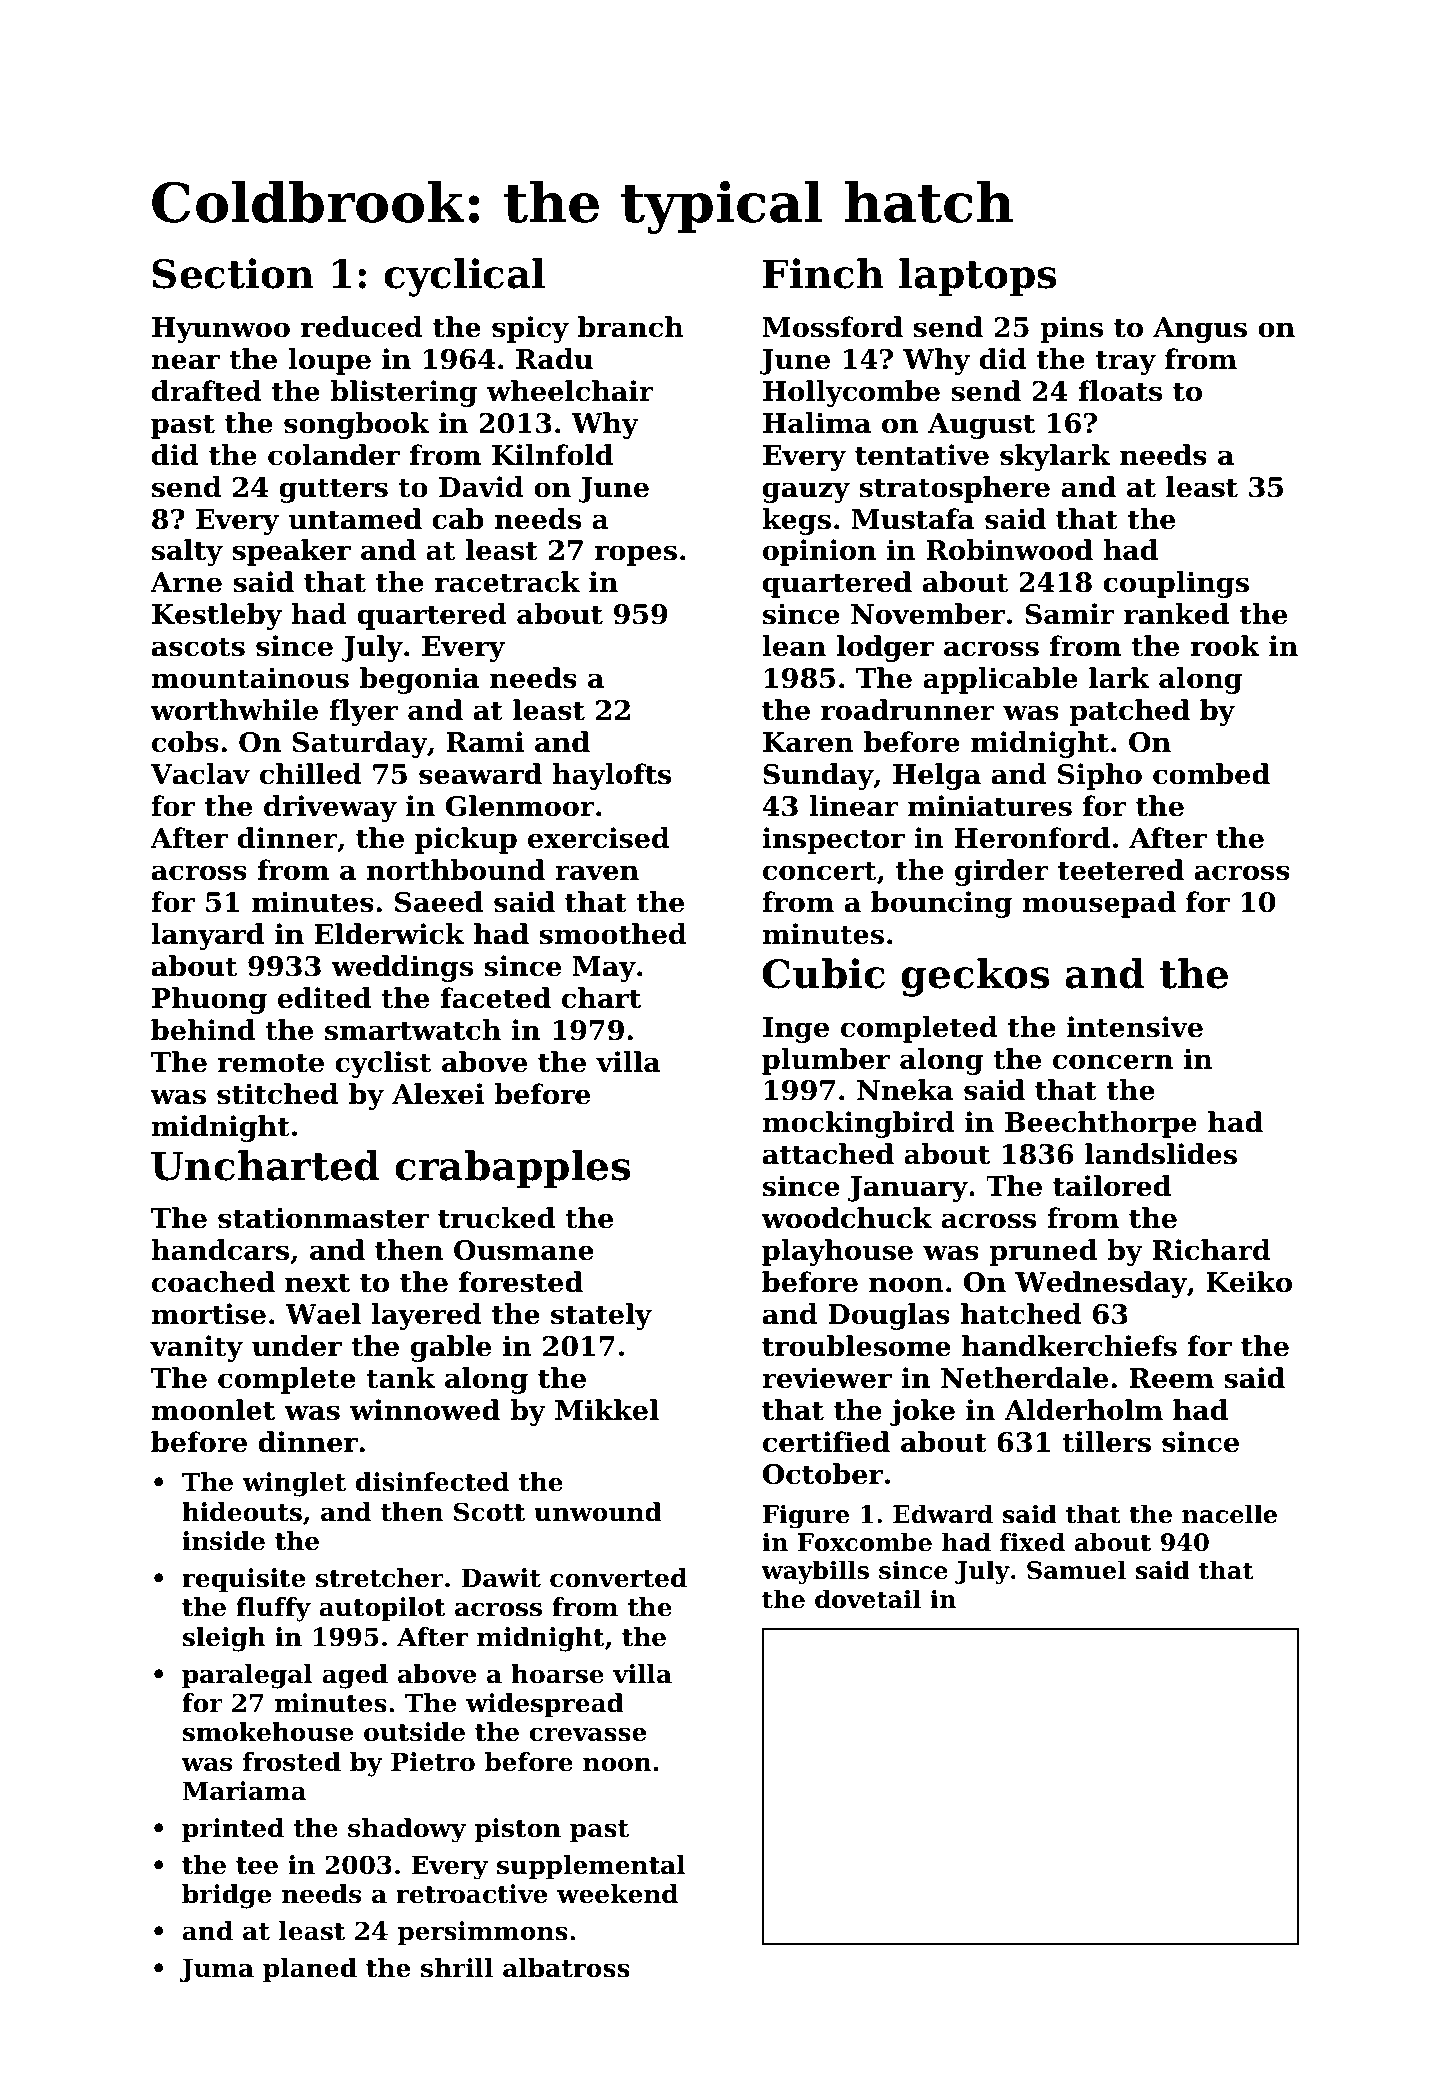  Describe the element at coordinates (464, 277) in the screenshot. I see `cyclical` at that location.
